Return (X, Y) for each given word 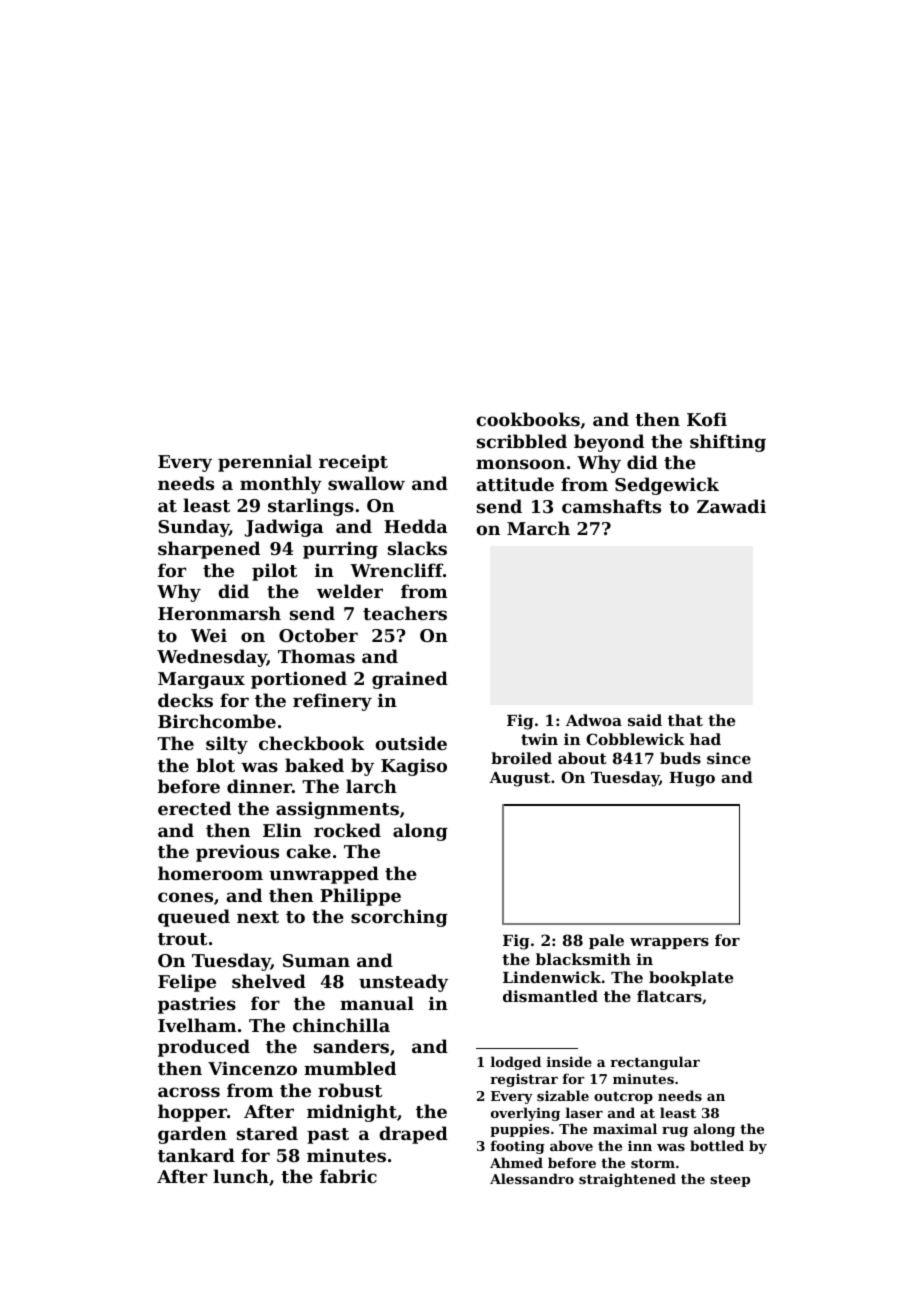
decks (185, 700)
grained (410, 680)
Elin (282, 830)
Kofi (707, 419)
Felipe (187, 983)
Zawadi (731, 506)
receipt (353, 463)
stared (267, 1133)
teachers (405, 613)
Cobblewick (635, 739)
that (685, 720)
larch (371, 786)
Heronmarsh (219, 613)
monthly (281, 485)
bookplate (691, 978)
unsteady (403, 983)
